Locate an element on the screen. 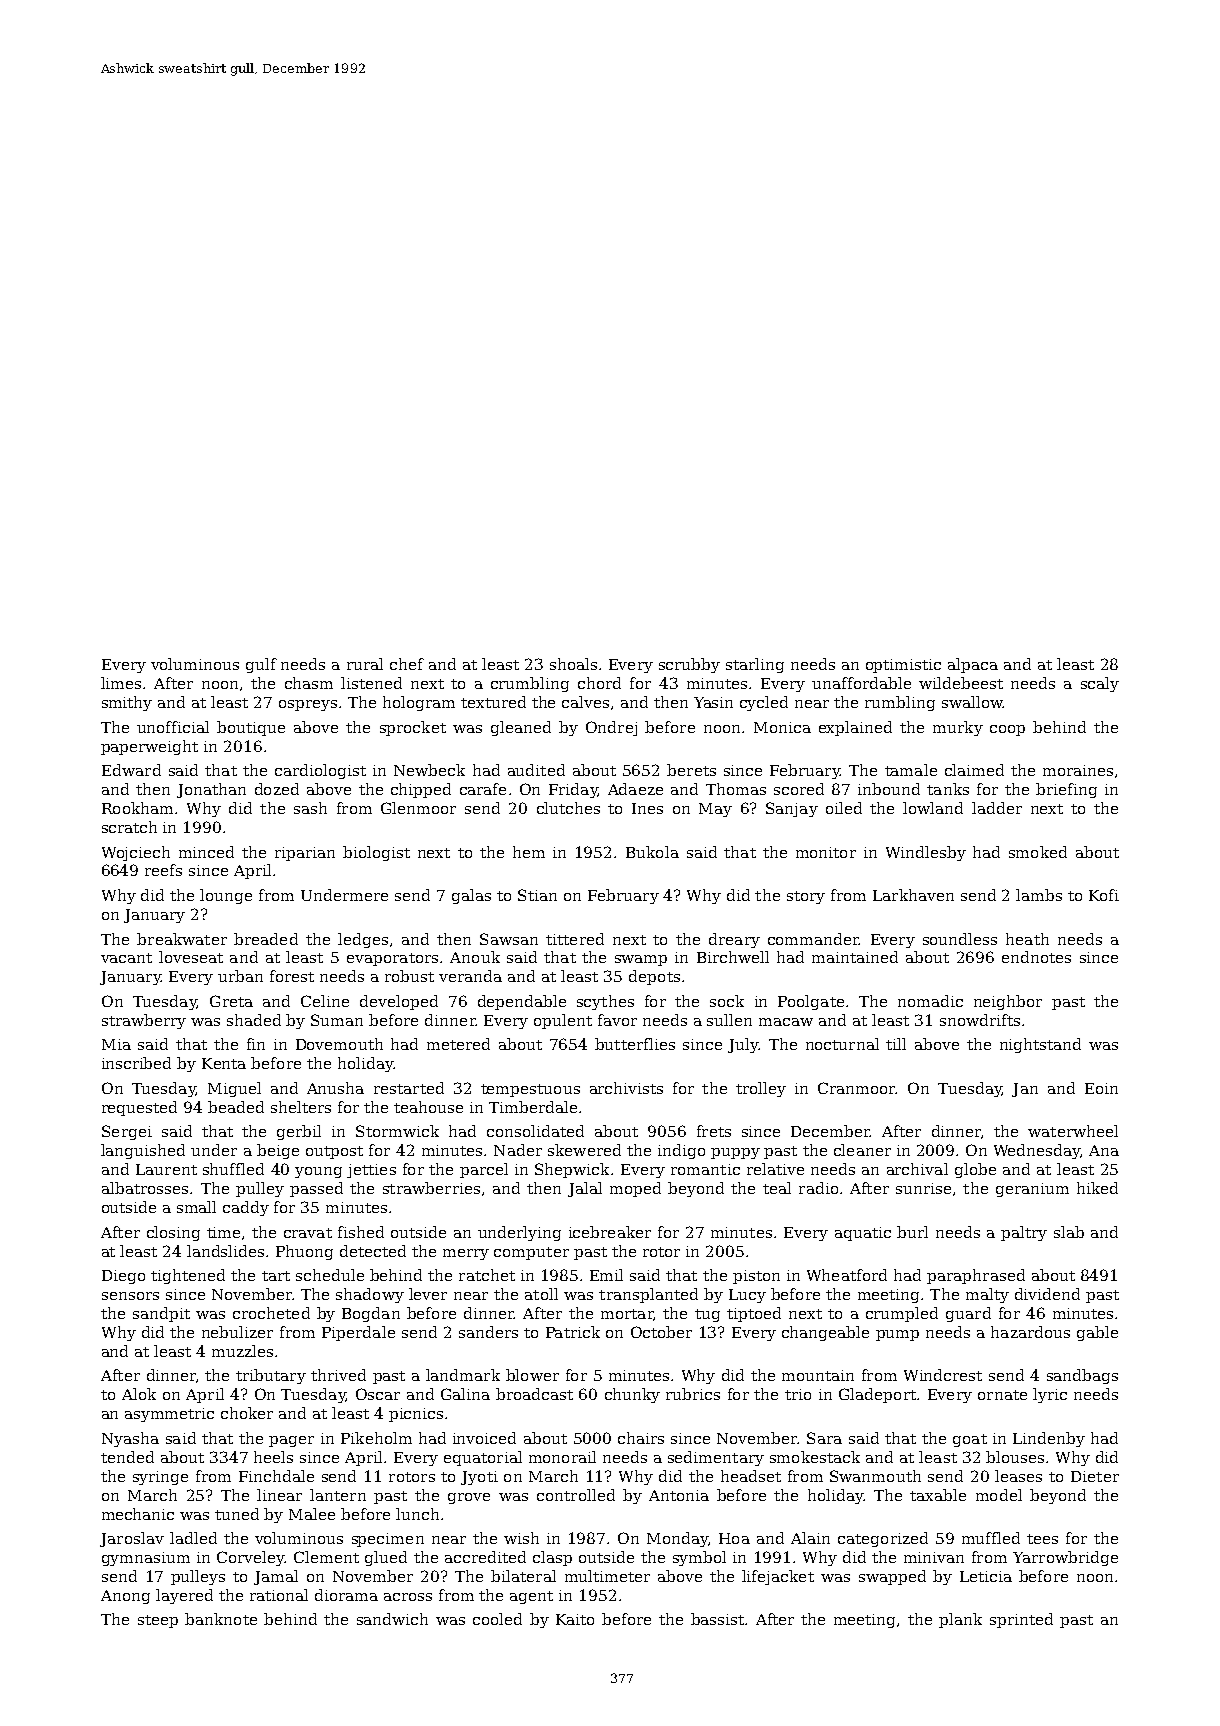 Image resolution: width=1220 pixels, height=1726 pixels. tempestuous is located at coordinates (530, 1090).
